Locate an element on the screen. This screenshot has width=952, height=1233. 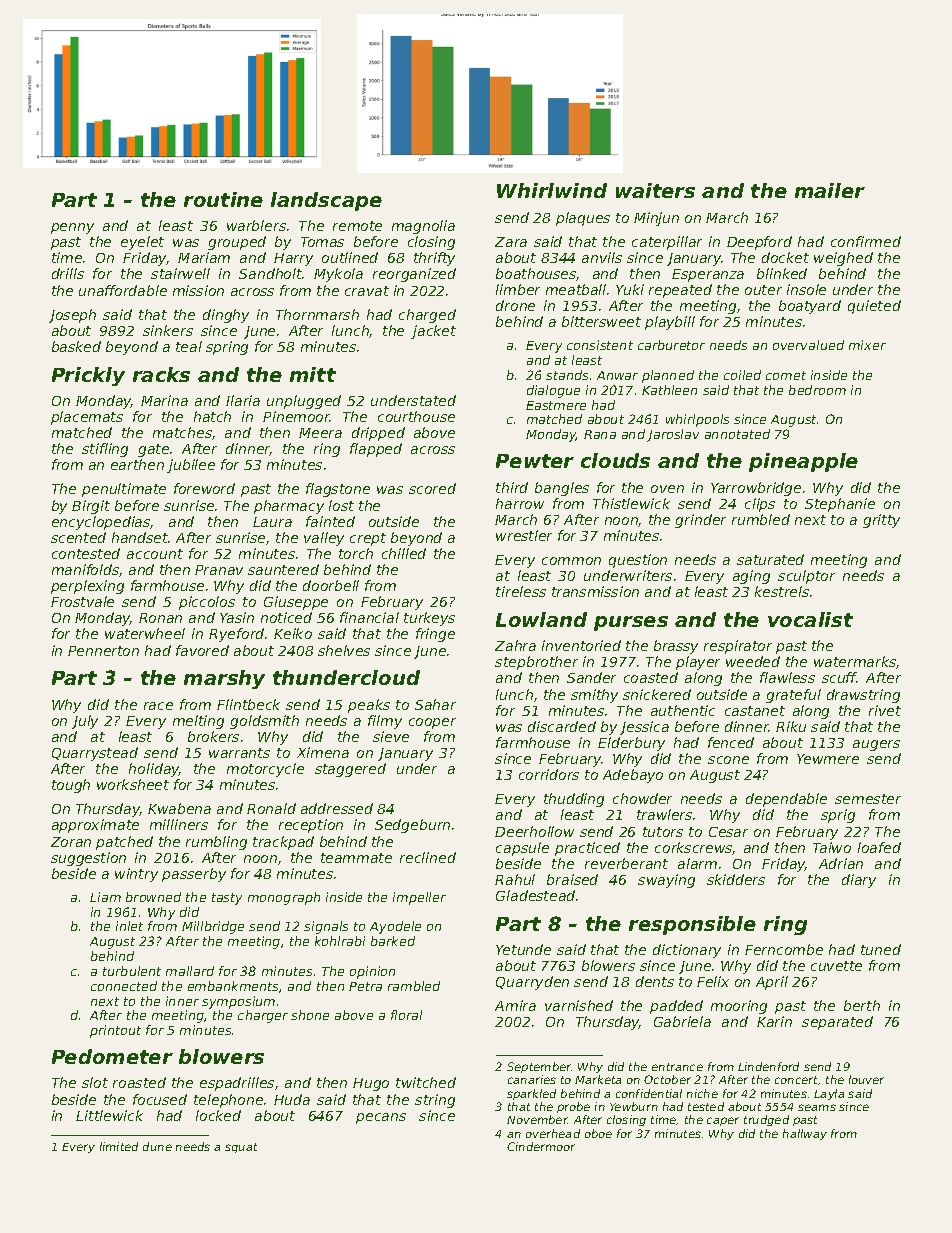
landscape is located at coordinates (326, 201).
